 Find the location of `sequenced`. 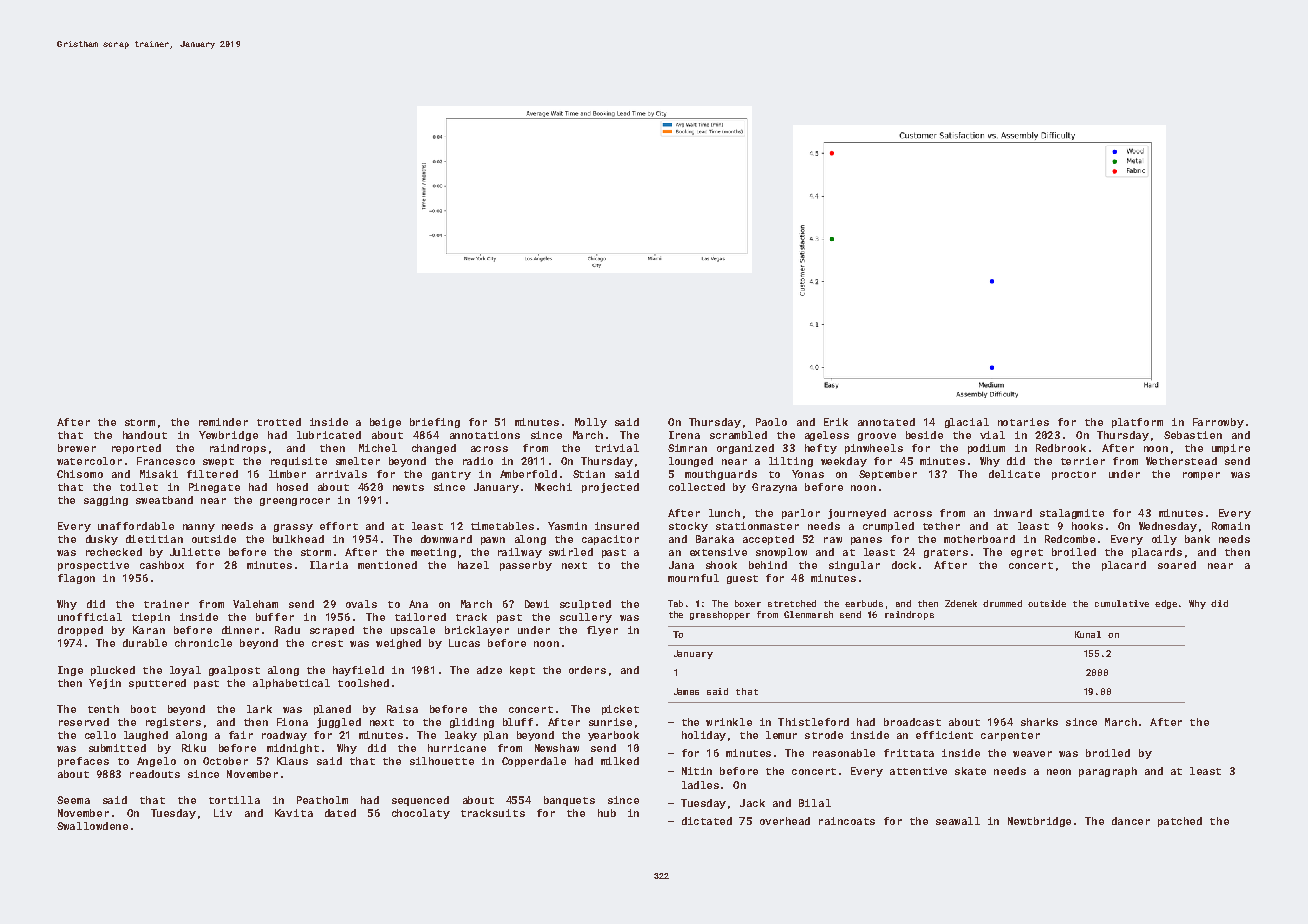

sequenced is located at coordinates (420, 801).
